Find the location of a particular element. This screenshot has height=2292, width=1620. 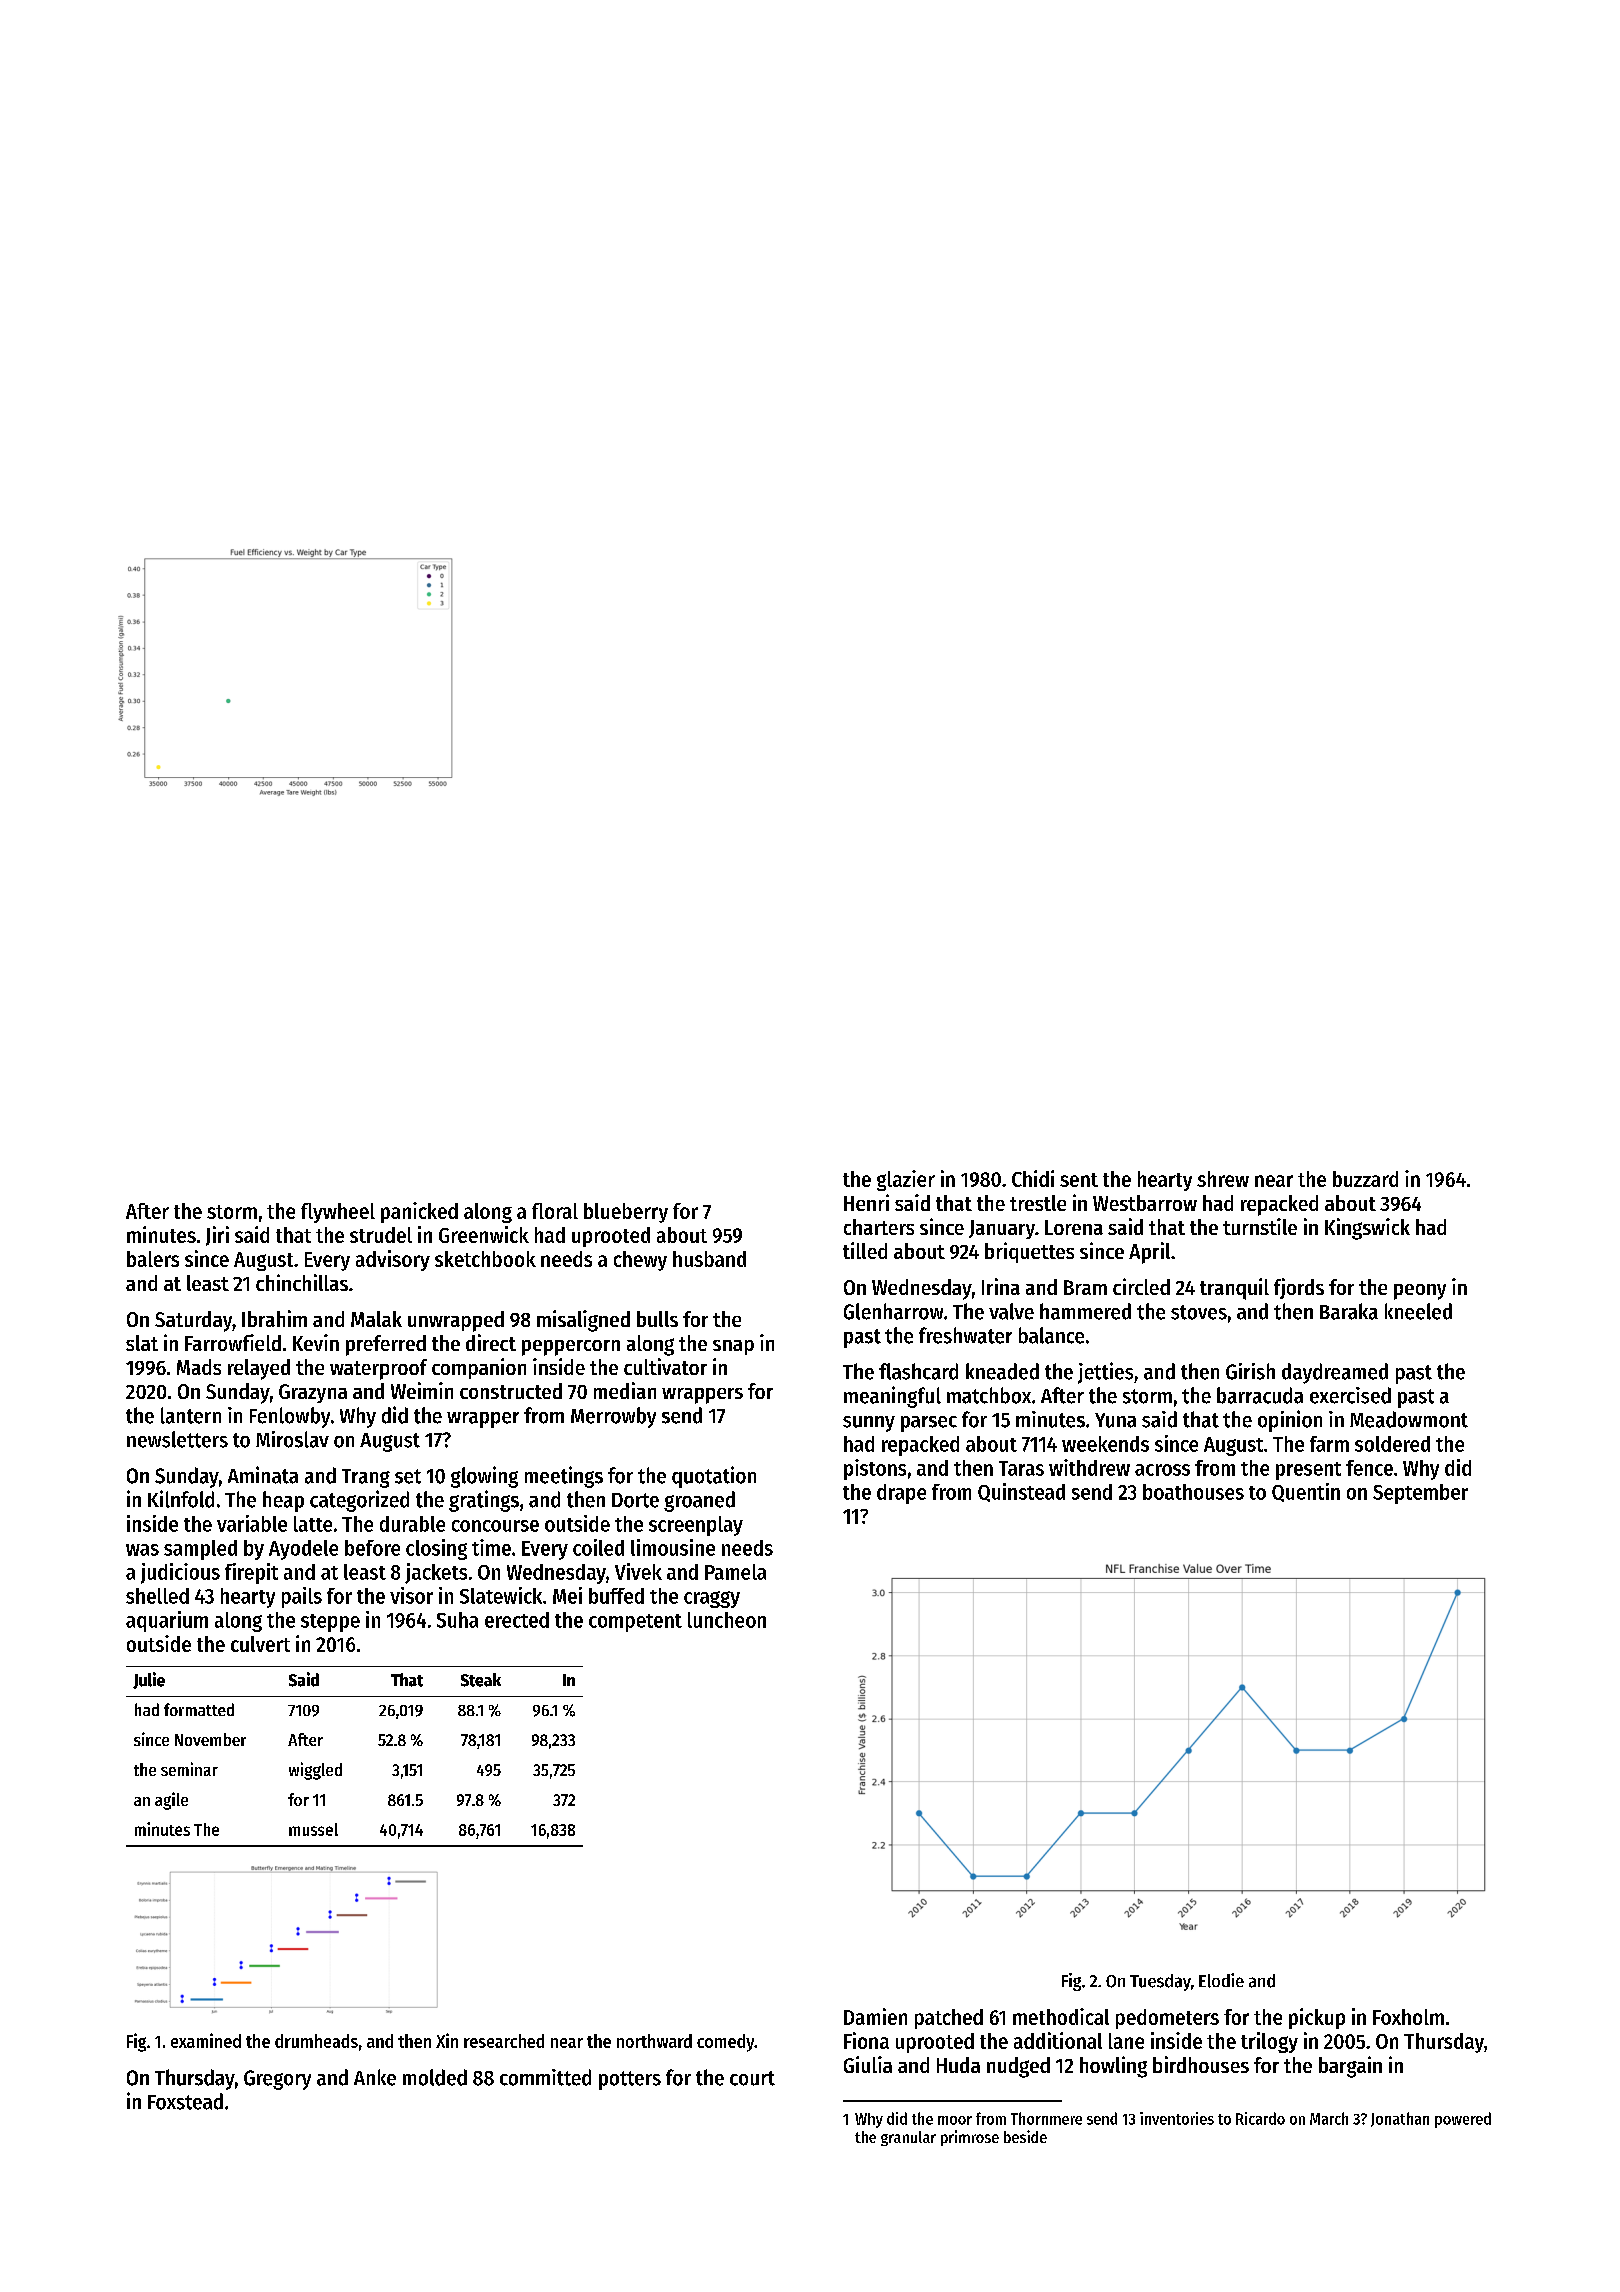

Foxstead is located at coordinates (185, 2101).
